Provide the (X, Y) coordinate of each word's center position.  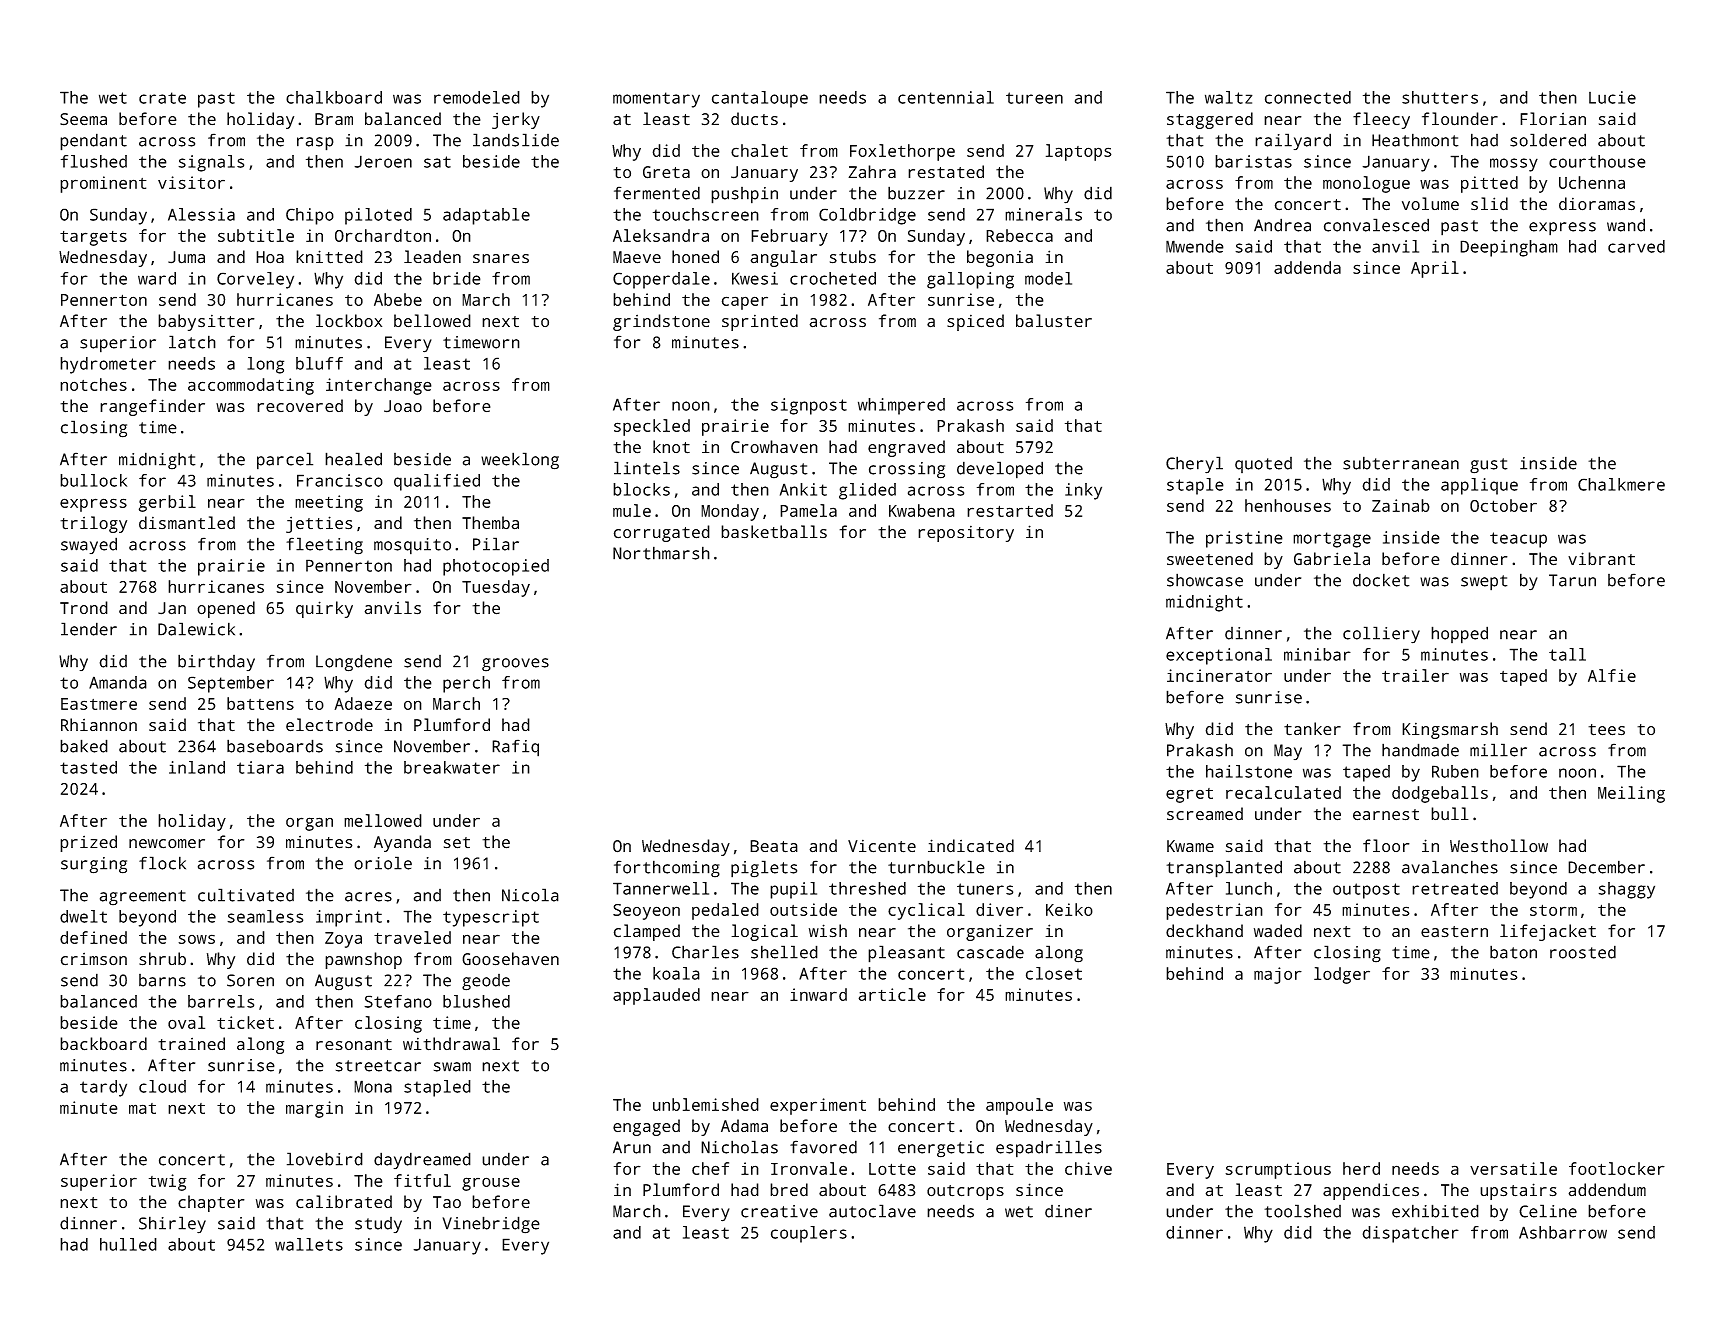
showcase (1205, 580)
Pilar (496, 544)
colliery (1381, 635)
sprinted (760, 322)
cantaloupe (760, 99)
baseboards (275, 746)
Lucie (1612, 97)
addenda (1307, 267)
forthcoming (667, 869)
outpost (1366, 891)
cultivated (246, 895)
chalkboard (334, 97)
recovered (300, 405)
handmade (1420, 750)
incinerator (1219, 675)
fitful (422, 1180)
